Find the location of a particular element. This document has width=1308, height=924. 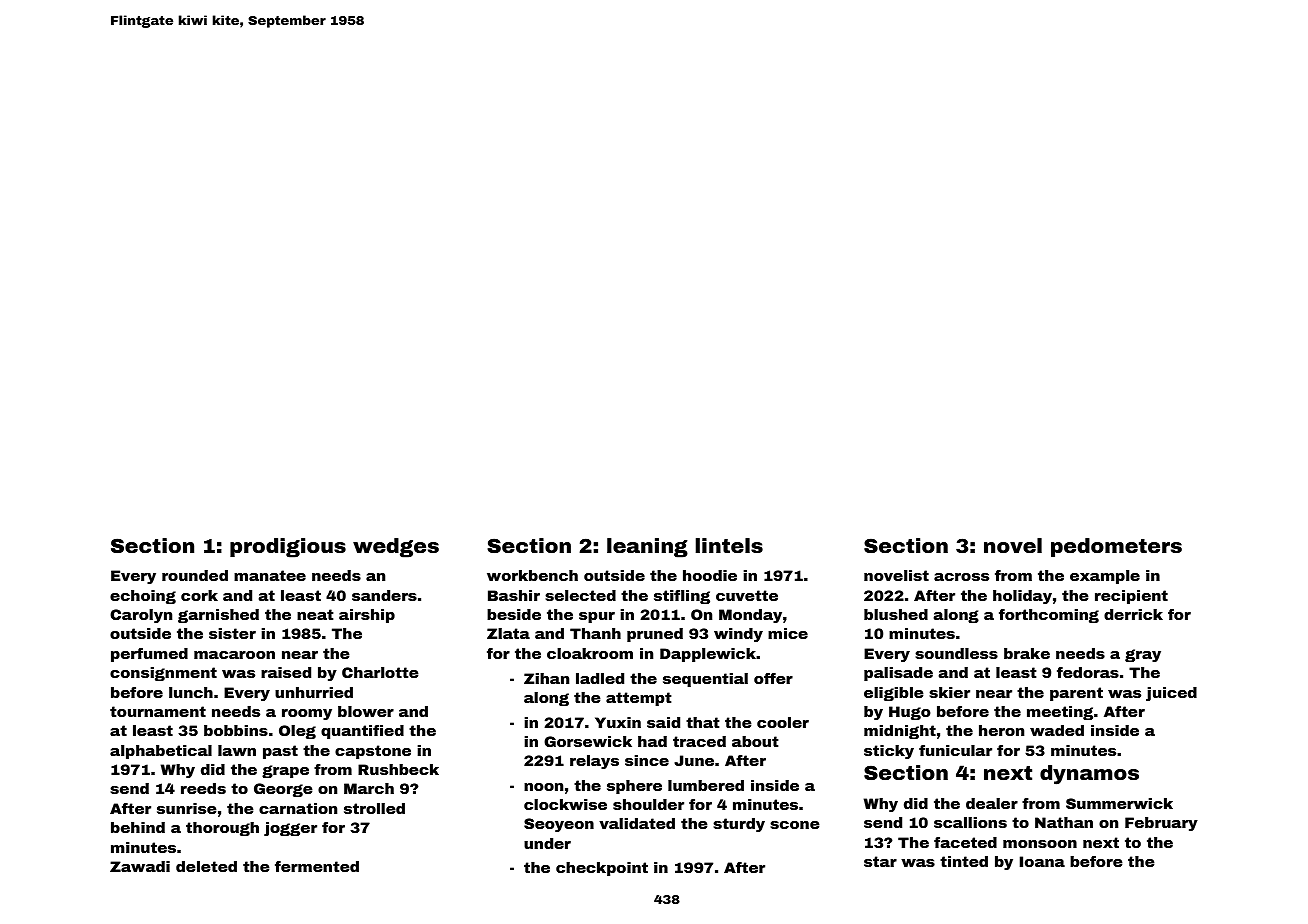

neat is located at coordinates (315, 614).
